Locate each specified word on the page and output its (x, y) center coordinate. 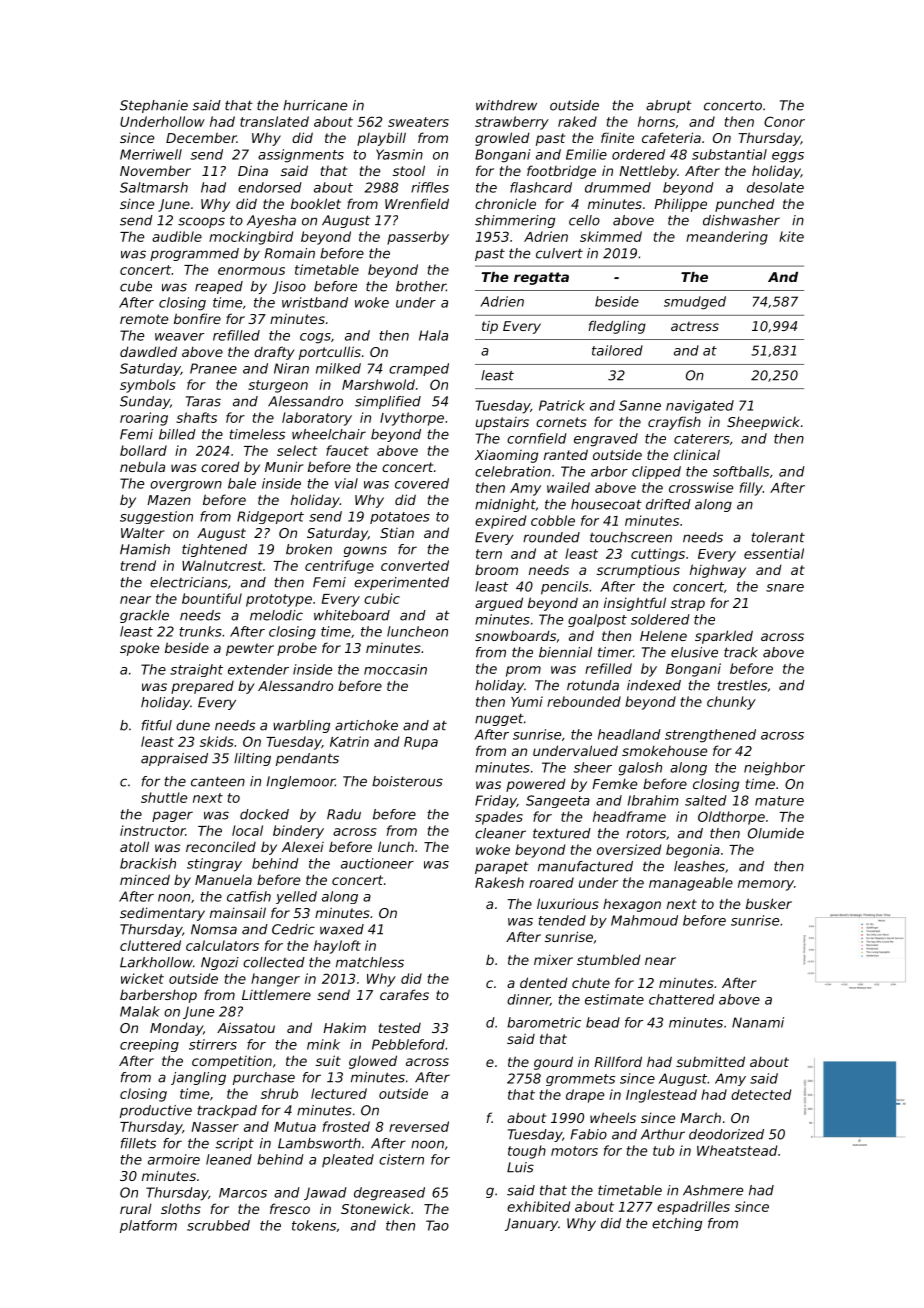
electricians (189, 582)
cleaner (500, 833)
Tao (437, 1225)
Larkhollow (156, 962)
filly (751, 489)
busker (769, 903)
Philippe (680, 205)
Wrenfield (417, 203)
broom (496, 570)
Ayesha (271, 221)
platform (148, 1226)
